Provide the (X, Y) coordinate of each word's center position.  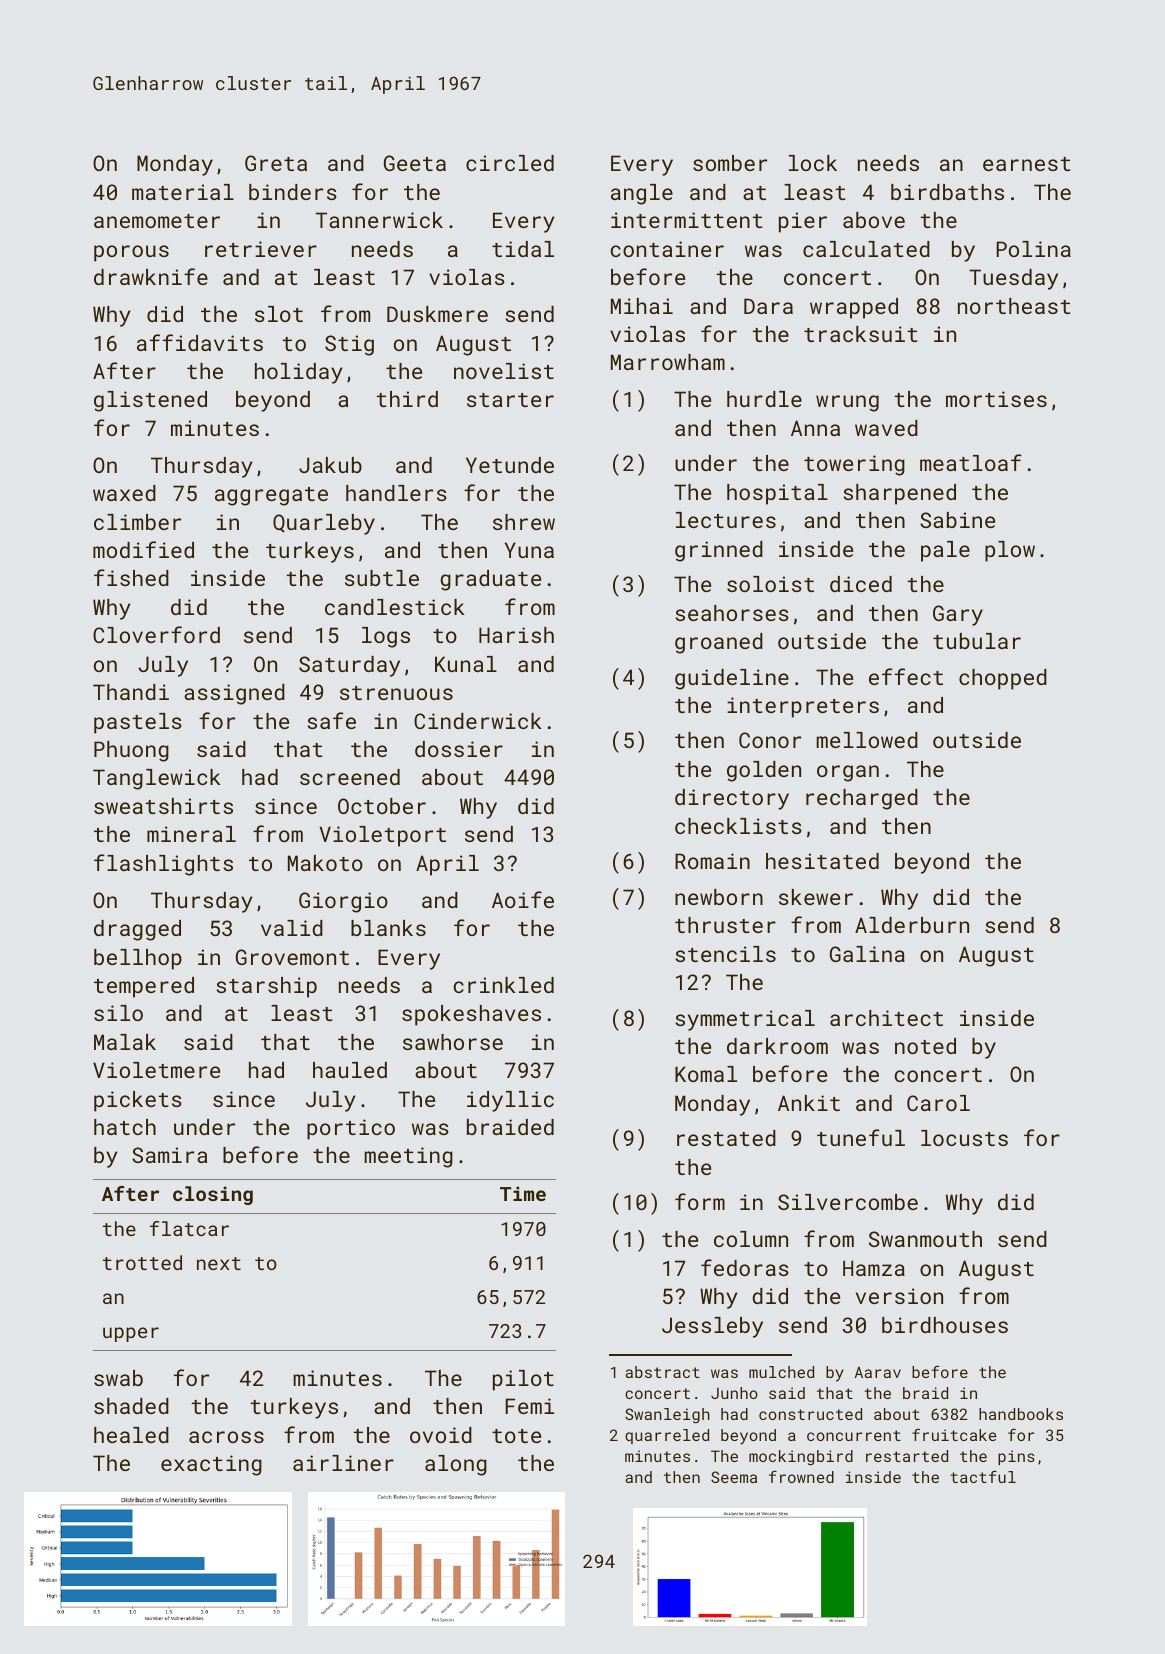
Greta (276, 163)
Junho (734, 1393)
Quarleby (324, 524)
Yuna (529, 550)
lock (813, 163)
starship (267, 987)
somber (730, 163)
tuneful (861, 1137)
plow (1010, 551)
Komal (706, 1074)
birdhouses (945, 1325)
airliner (343, 1463)
